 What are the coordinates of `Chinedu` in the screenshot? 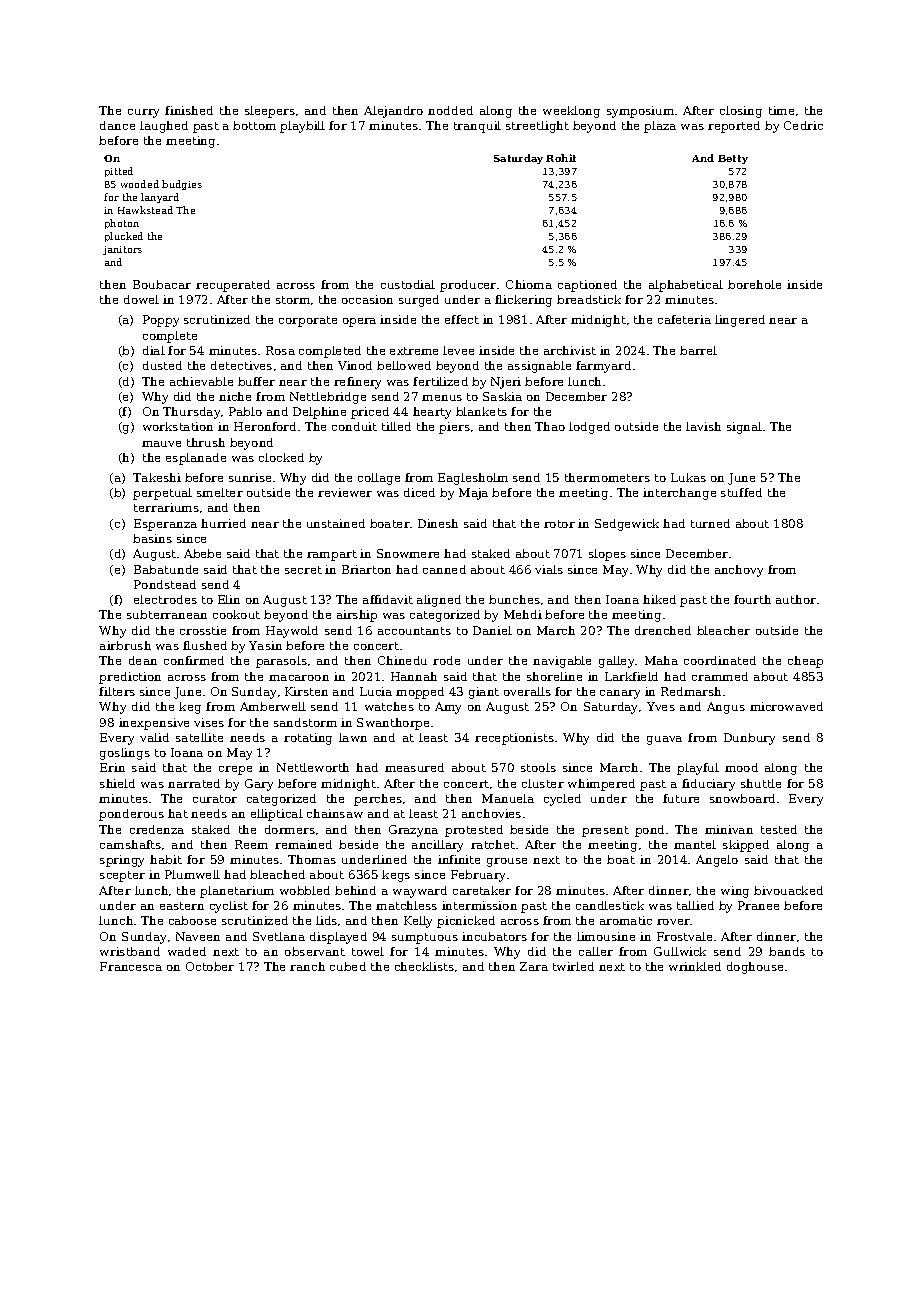 It's located at (402, 660).
